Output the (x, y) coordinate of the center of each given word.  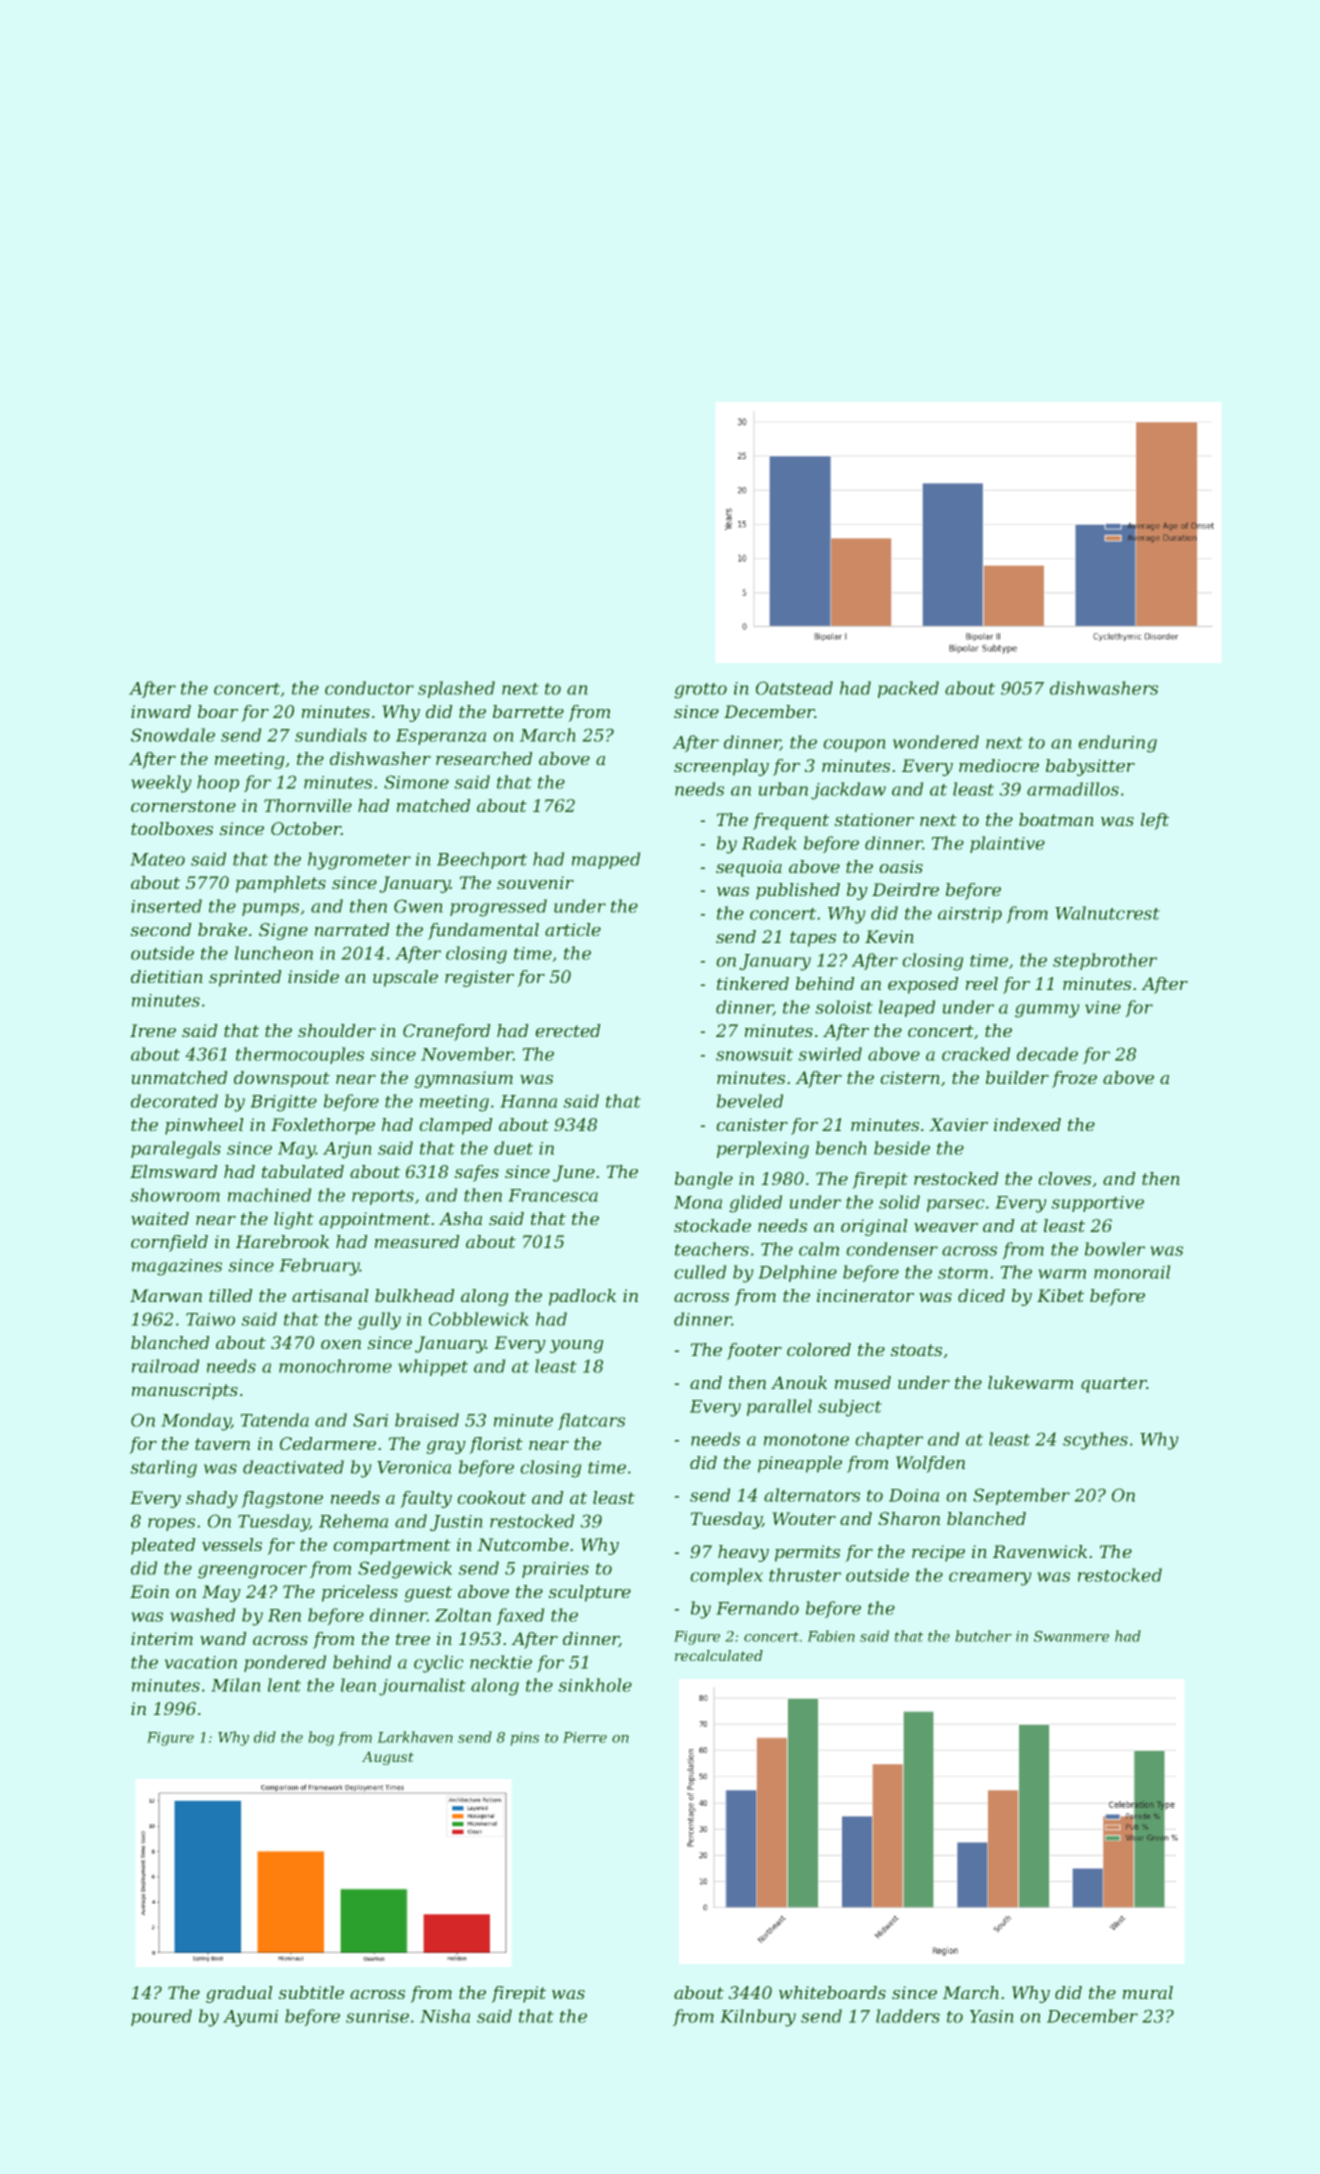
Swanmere (1071, 1636)
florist (496, 1445)
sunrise (377, 2016)
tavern (222, 1444)
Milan (236, 1685)
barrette (528, 711)
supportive (1097, 1204)
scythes (1095, 1441)
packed (908, 689)
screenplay (721, 767)
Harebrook (282, 1241)
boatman (1056, 819)
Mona (698, 1202)
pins (524, 1739)
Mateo (157, 859)
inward (161, 711)
